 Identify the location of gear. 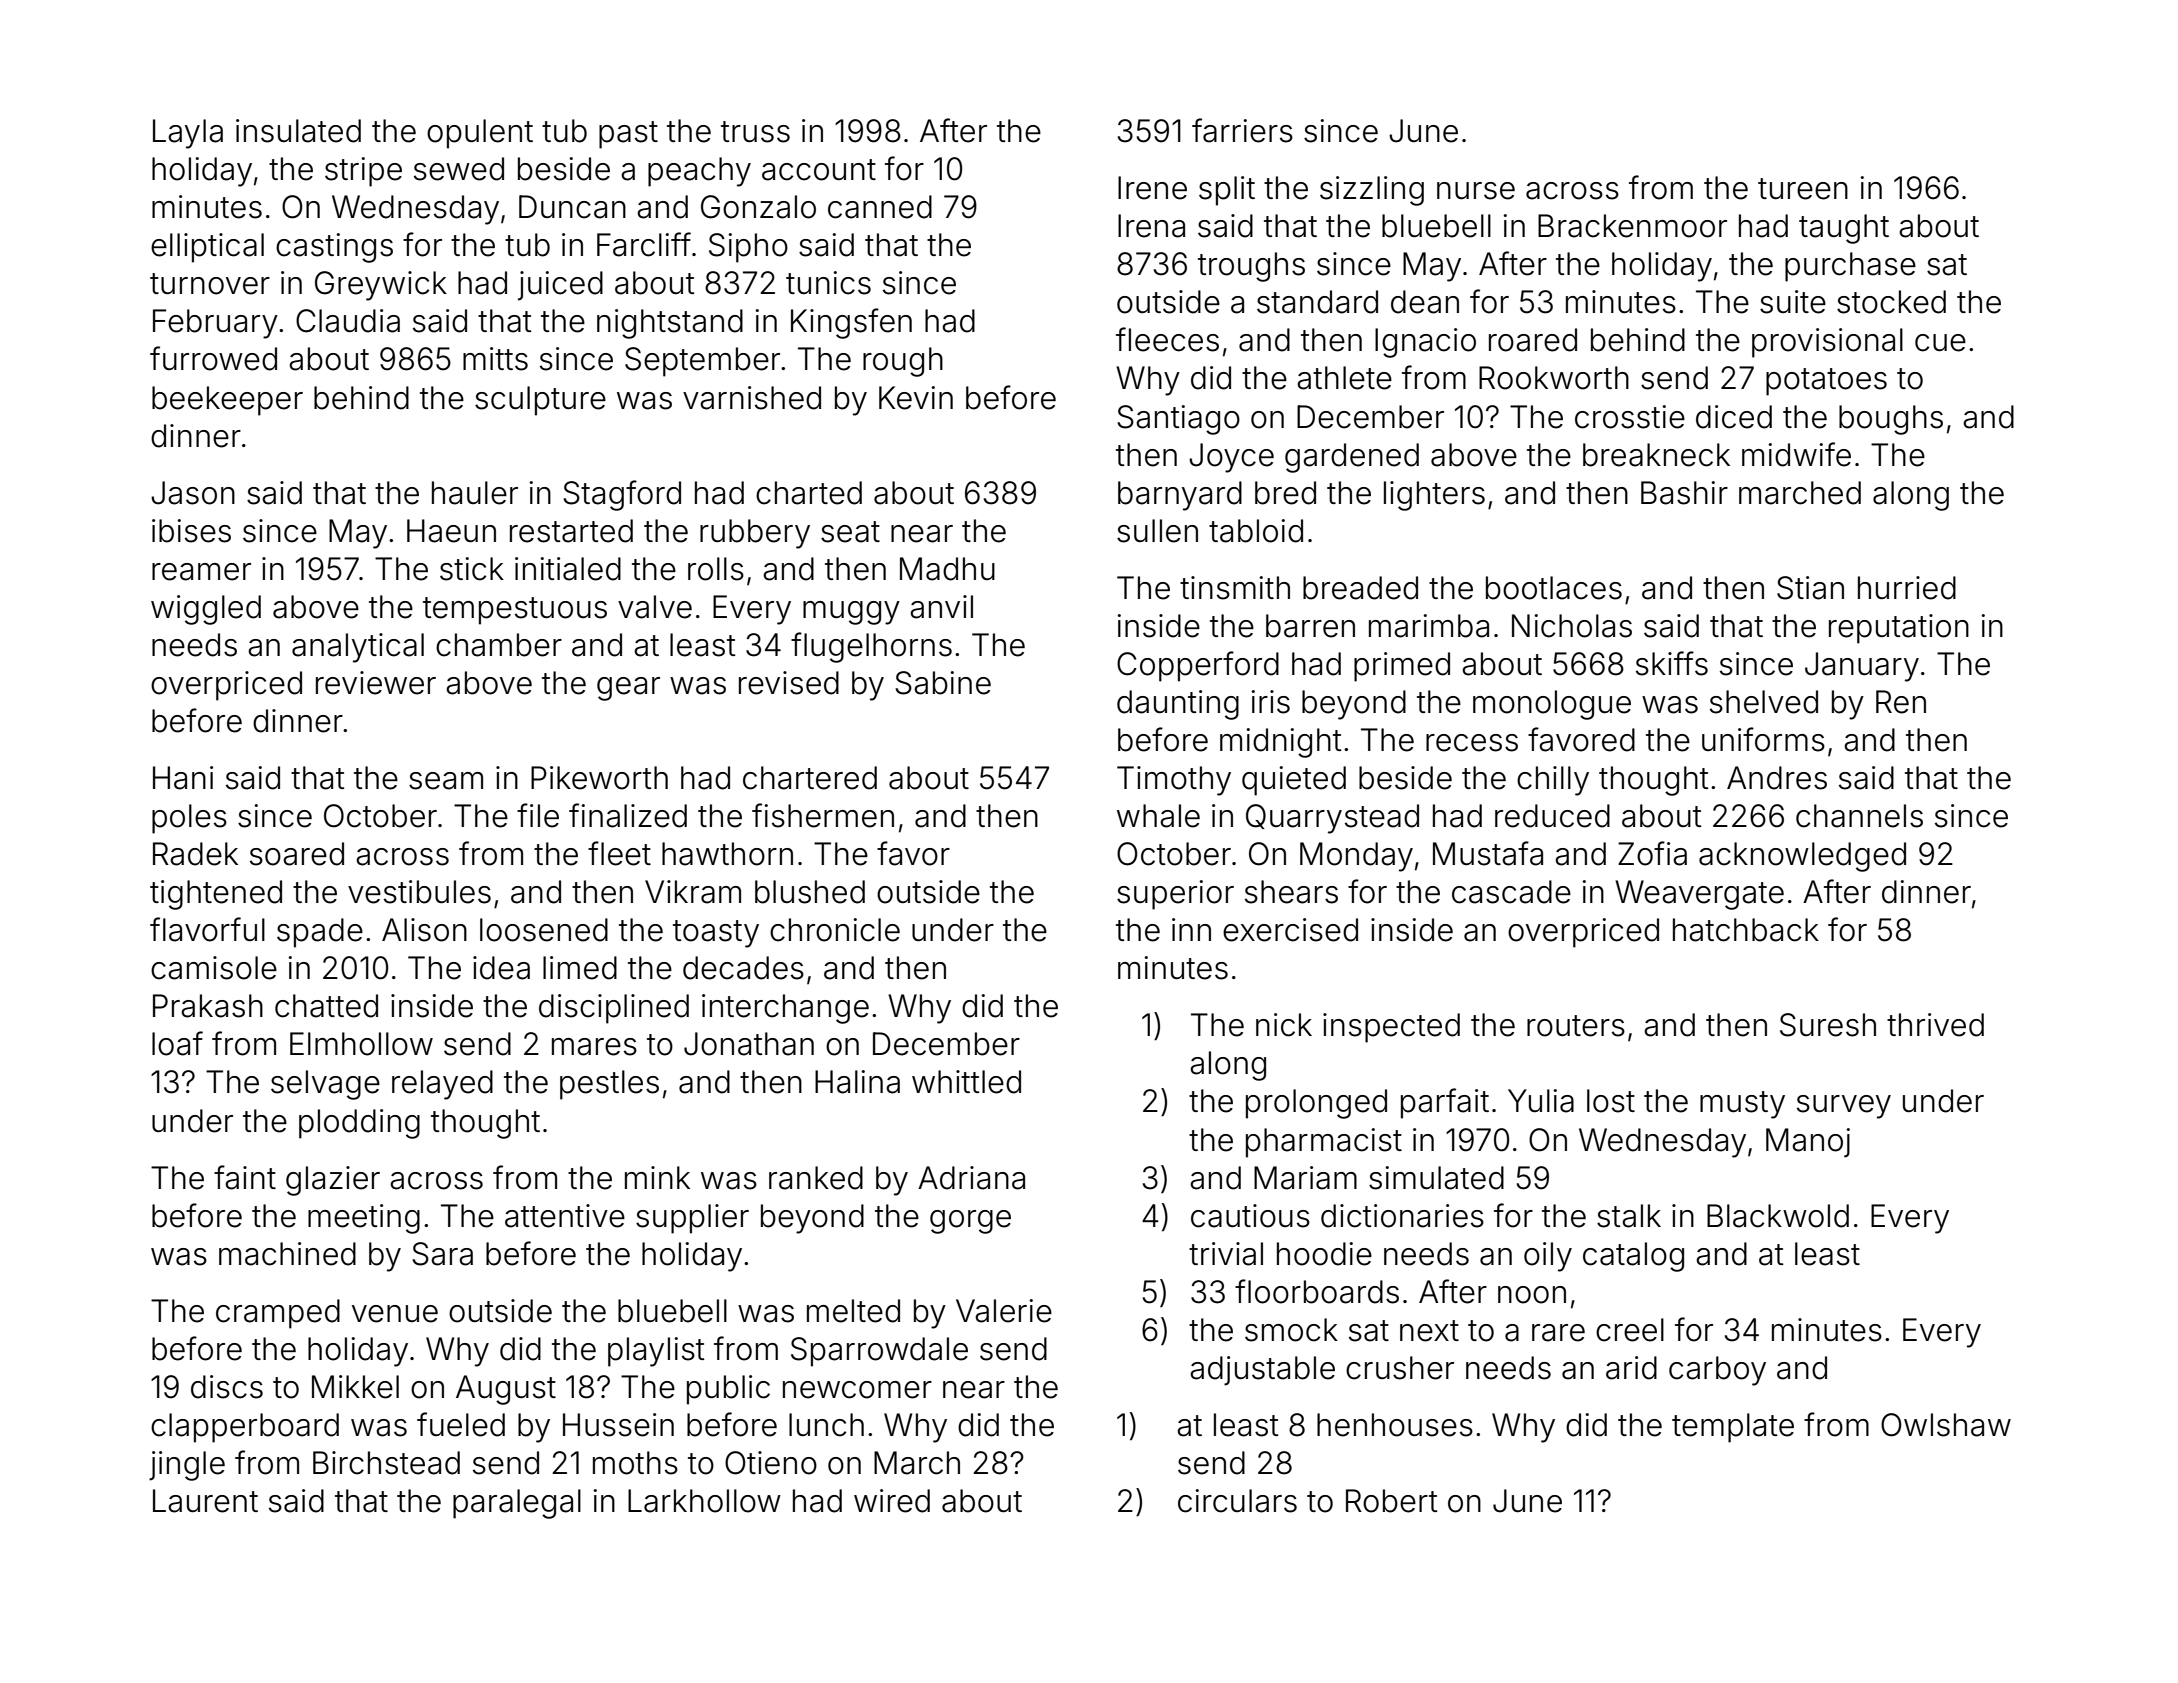
(628, 689).
